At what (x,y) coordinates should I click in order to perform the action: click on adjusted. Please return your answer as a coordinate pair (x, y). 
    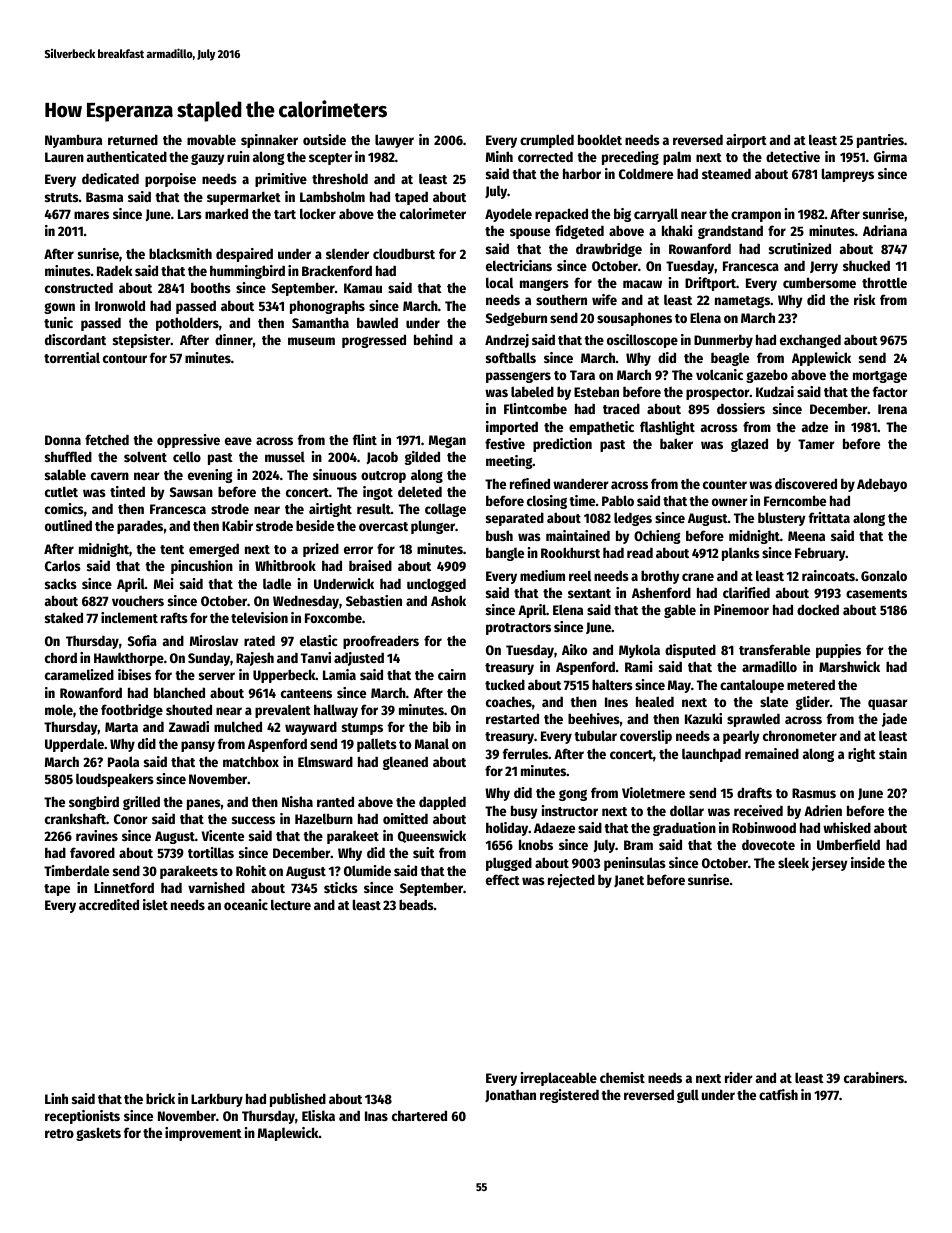
    Looking at the image, I should click on (359, 659).
